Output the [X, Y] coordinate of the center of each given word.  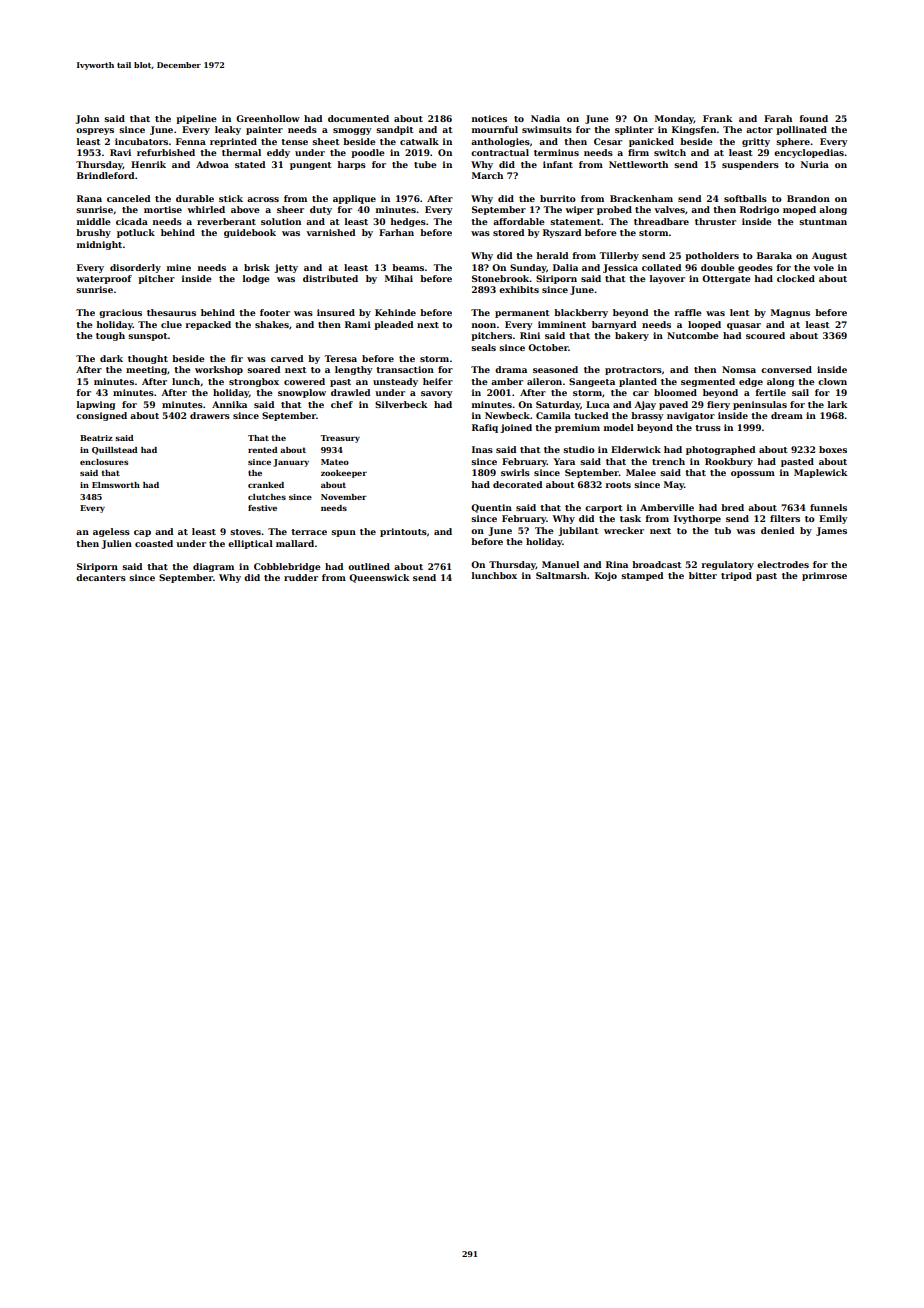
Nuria [815, 164]
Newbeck [507, 415]
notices [489, 118]
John [87, 119]
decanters [101, 577]
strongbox [254, 382]
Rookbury [729, 462]
